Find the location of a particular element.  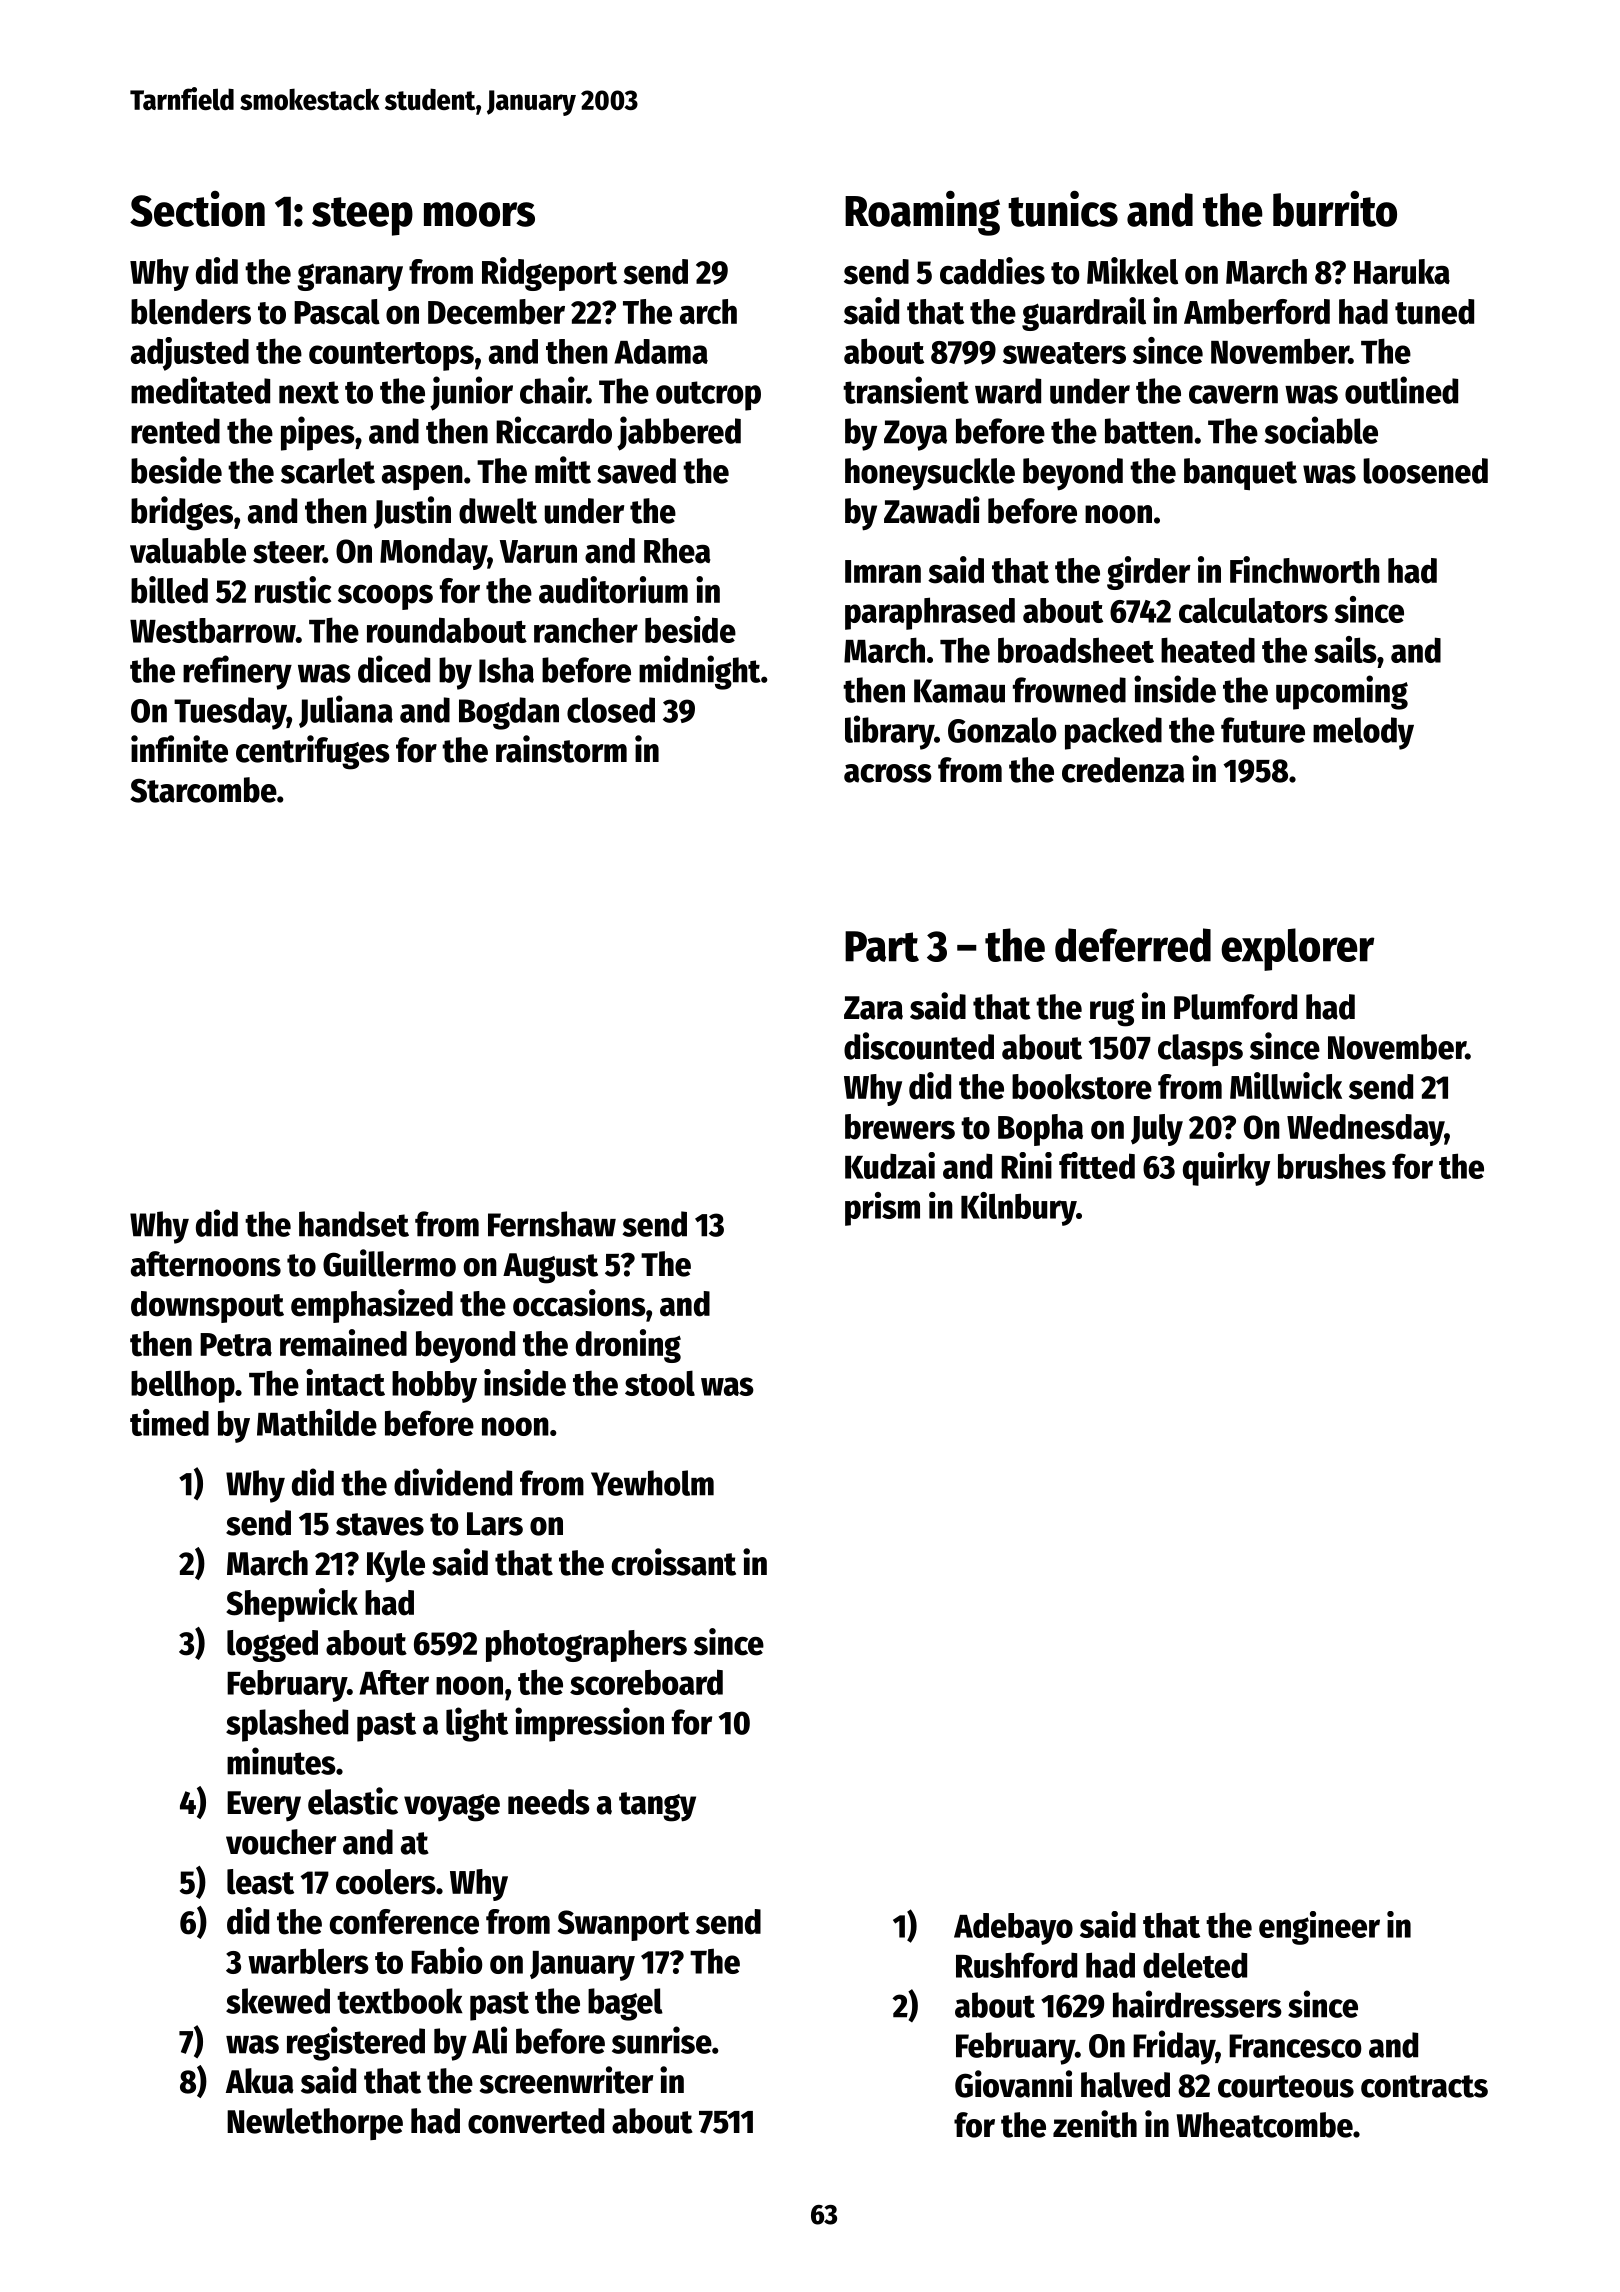

Newlethorpe is located at coordinates (315, 2124).
